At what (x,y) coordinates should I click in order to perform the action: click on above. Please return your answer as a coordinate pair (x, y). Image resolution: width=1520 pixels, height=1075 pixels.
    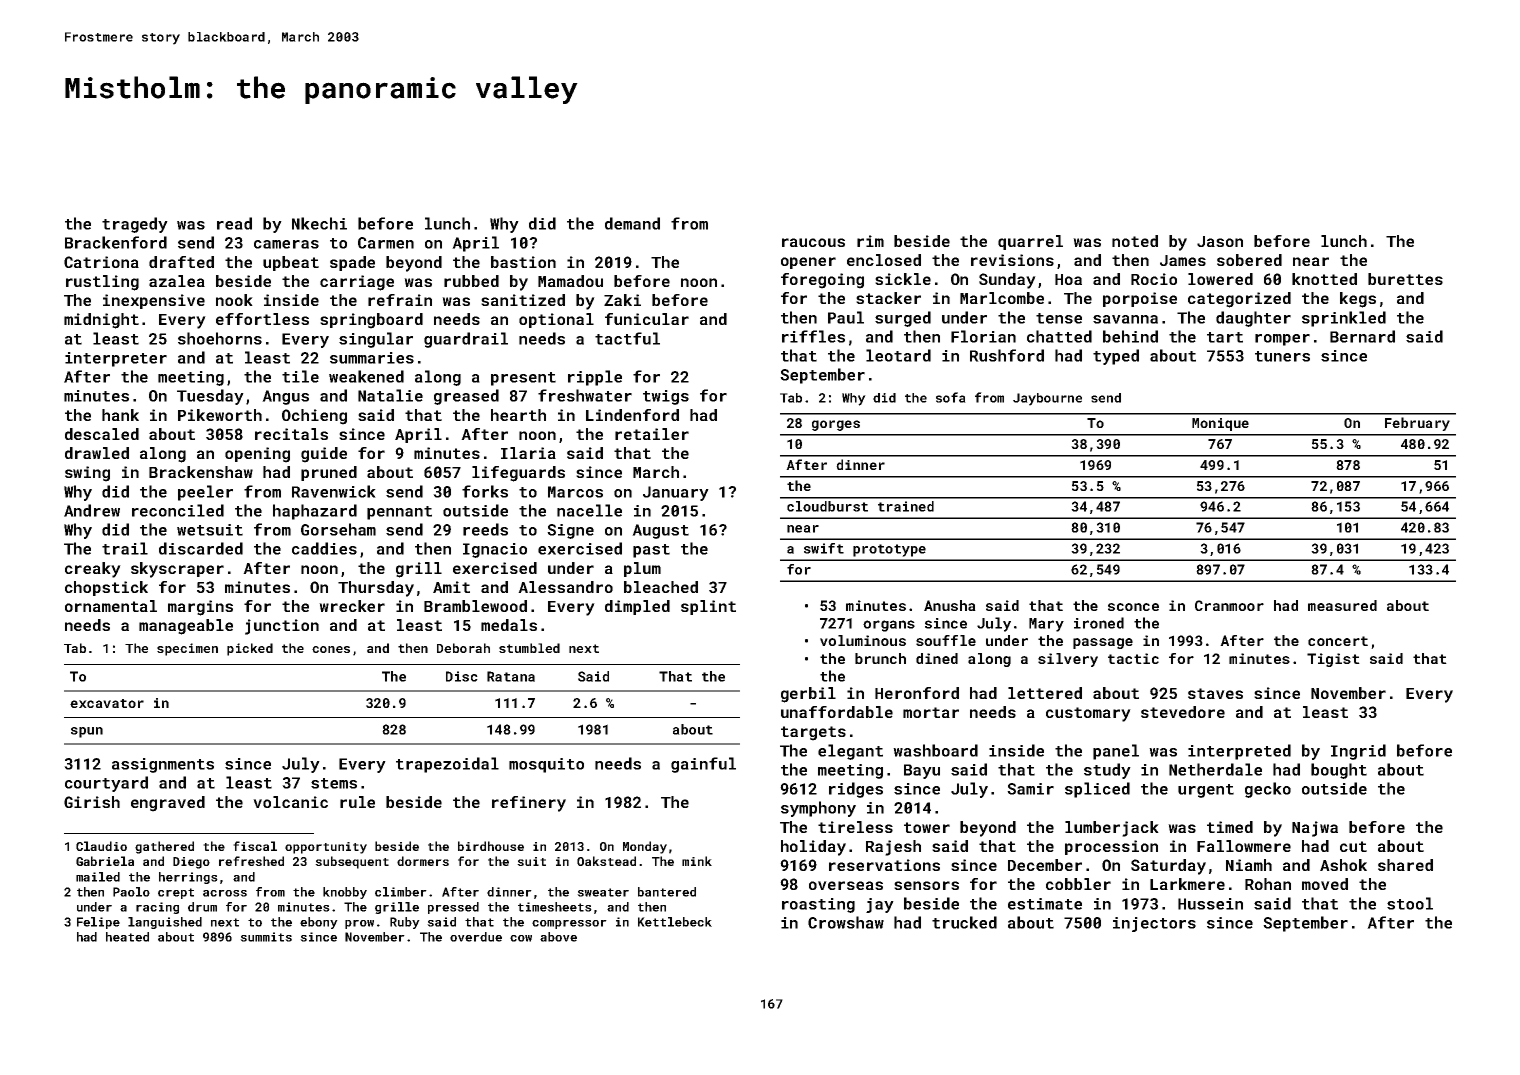
    Looking at the image, I should click on (558, 937).
